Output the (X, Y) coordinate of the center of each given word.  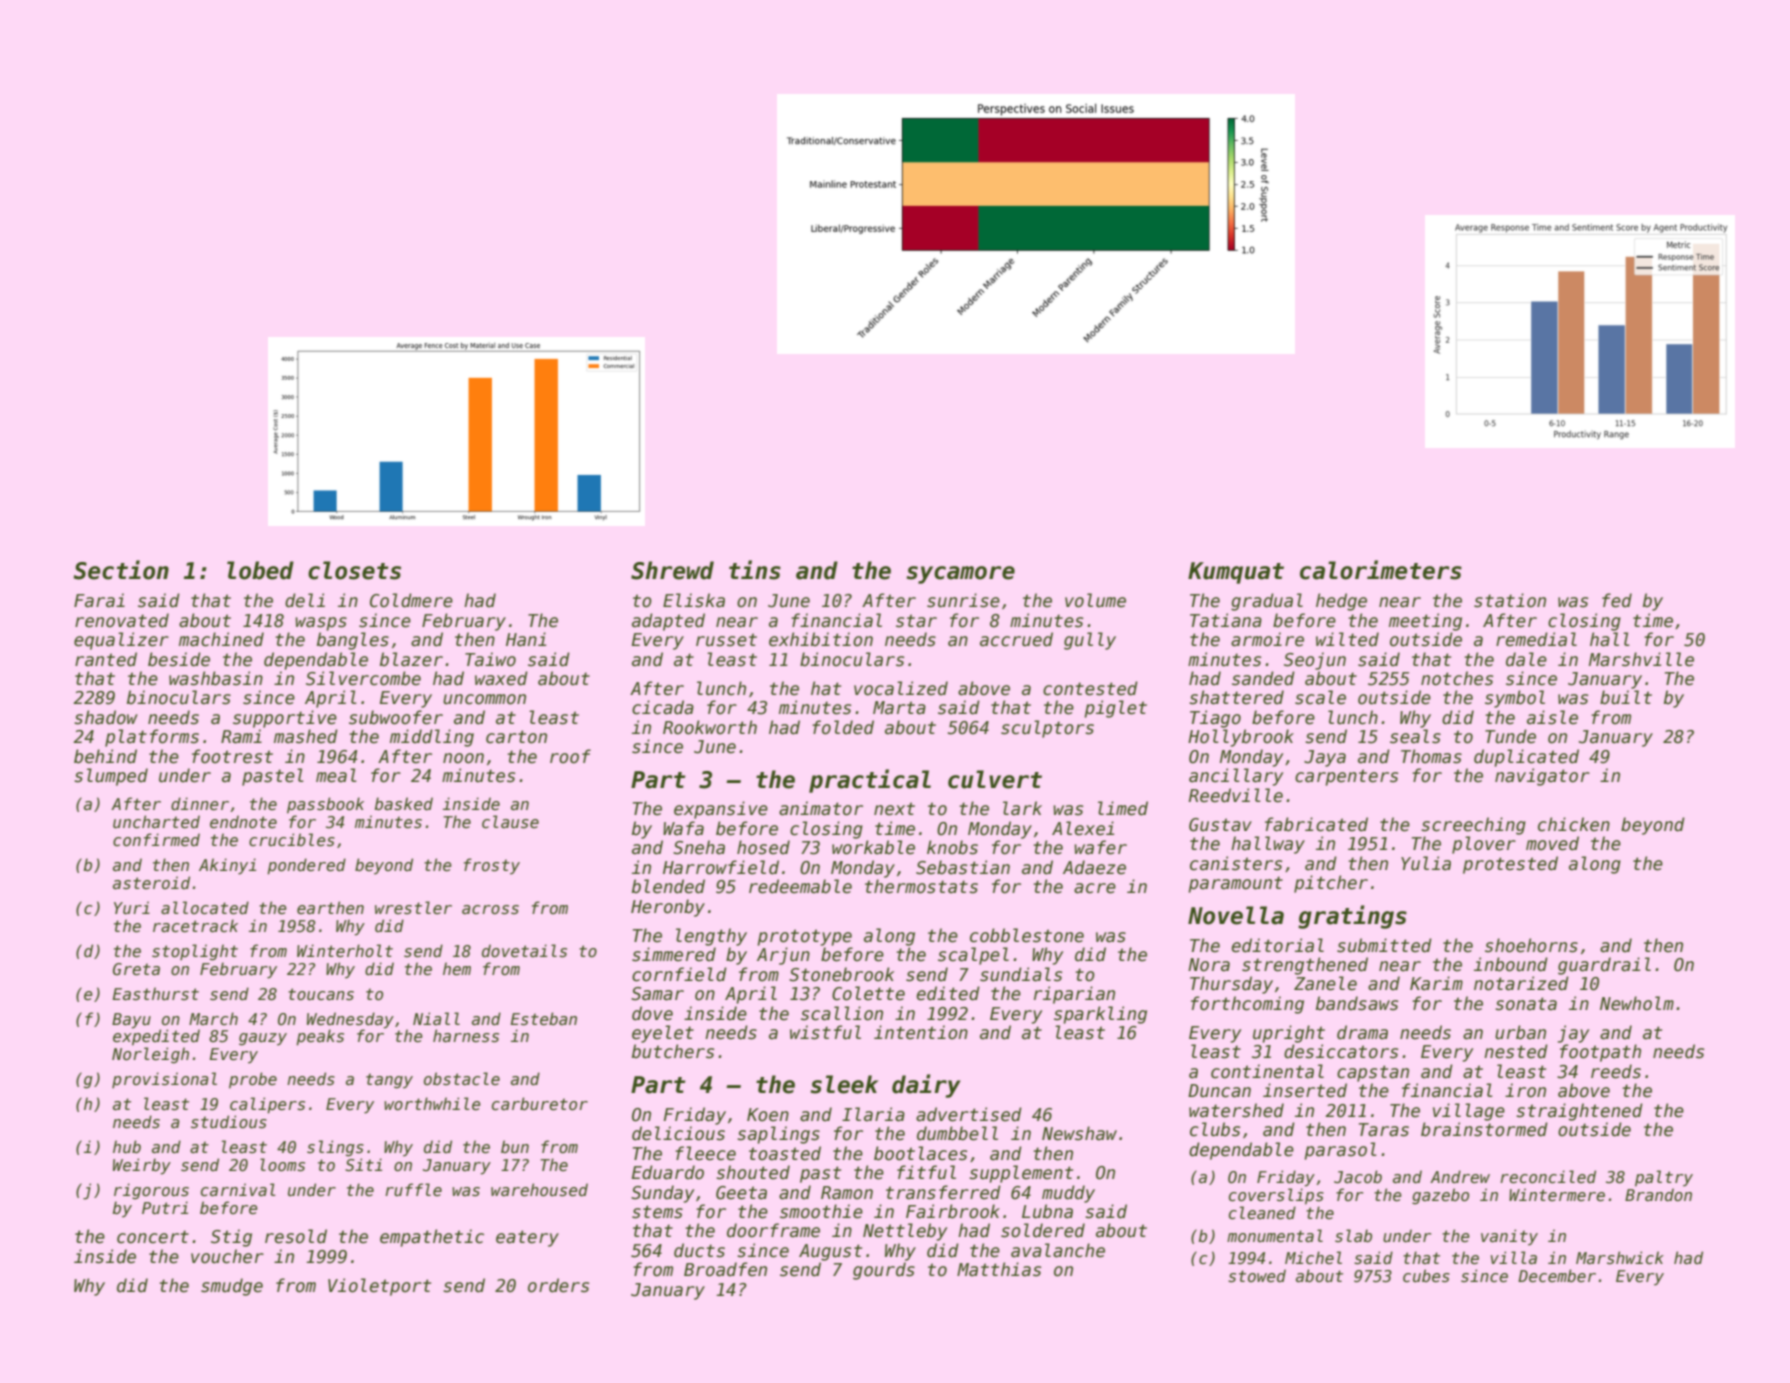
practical (870, 781)
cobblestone (1027, 935)
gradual (1267, 602)
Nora (1209, 965)
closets (354, 570)
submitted (1384, 945)
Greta (136, 969)
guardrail (1604, 966)
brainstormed (1484, 1129)
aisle (1552, 717)
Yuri (132, 907)
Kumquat (1236, 573)
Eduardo (668, 1172)
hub (127, 1146)
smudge (232, 1287)
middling (432, 738)
